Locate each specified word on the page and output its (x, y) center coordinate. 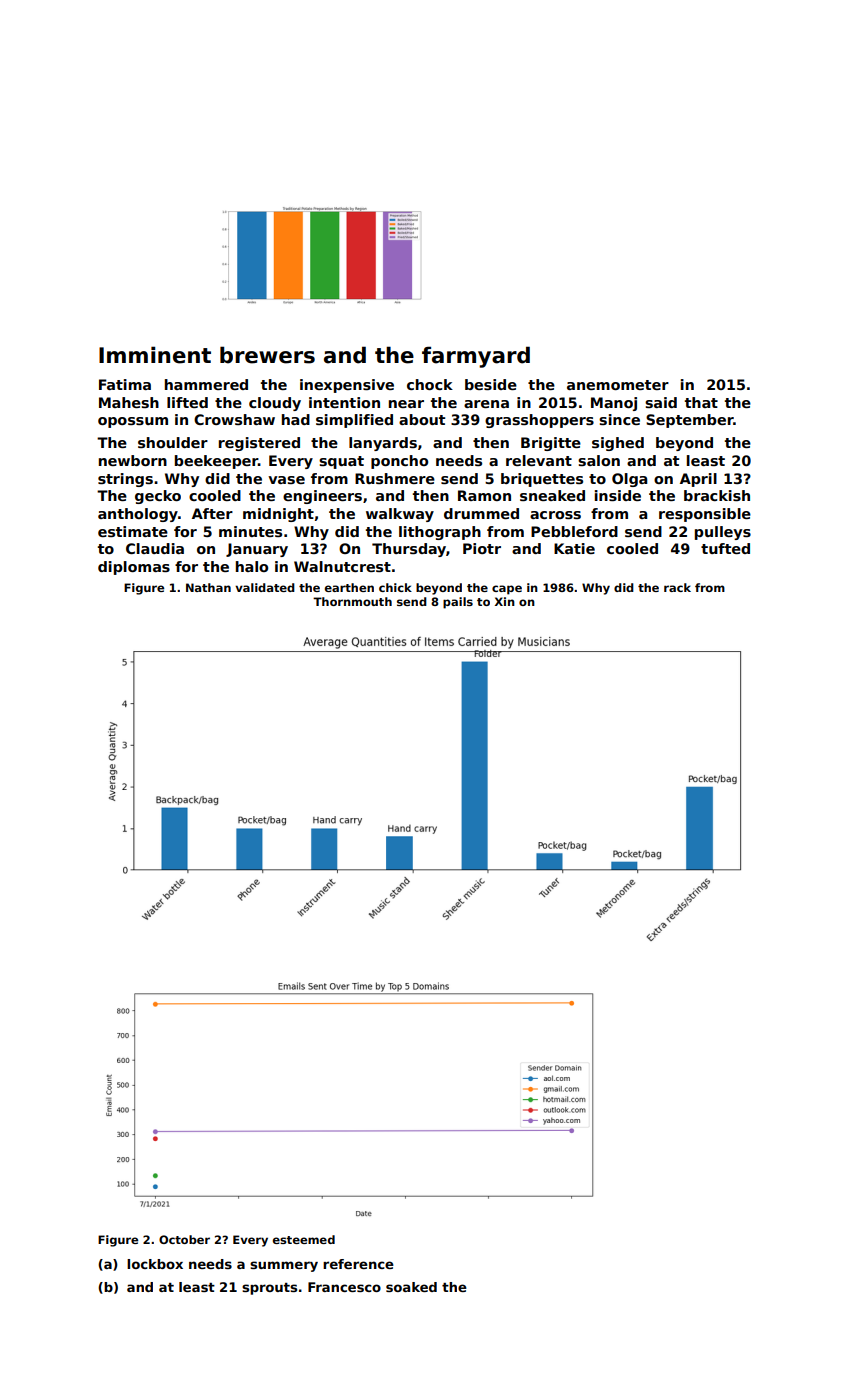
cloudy (275, 404)
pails (458, 603)
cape (507, 590)
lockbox (155, 1264)
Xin (505, 601)
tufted (725, 548)
